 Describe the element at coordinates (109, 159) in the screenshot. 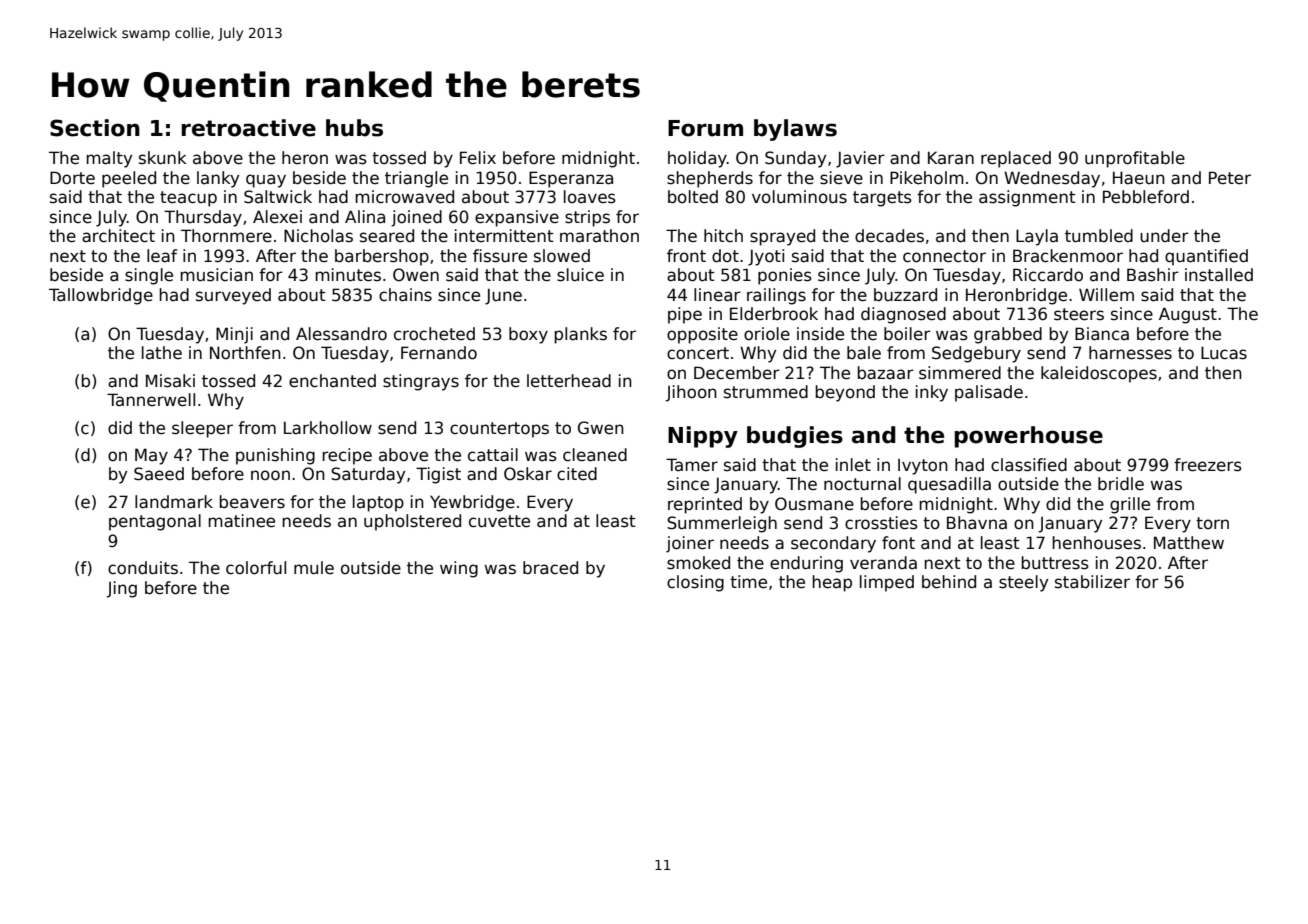

I see `malty` at that location.
